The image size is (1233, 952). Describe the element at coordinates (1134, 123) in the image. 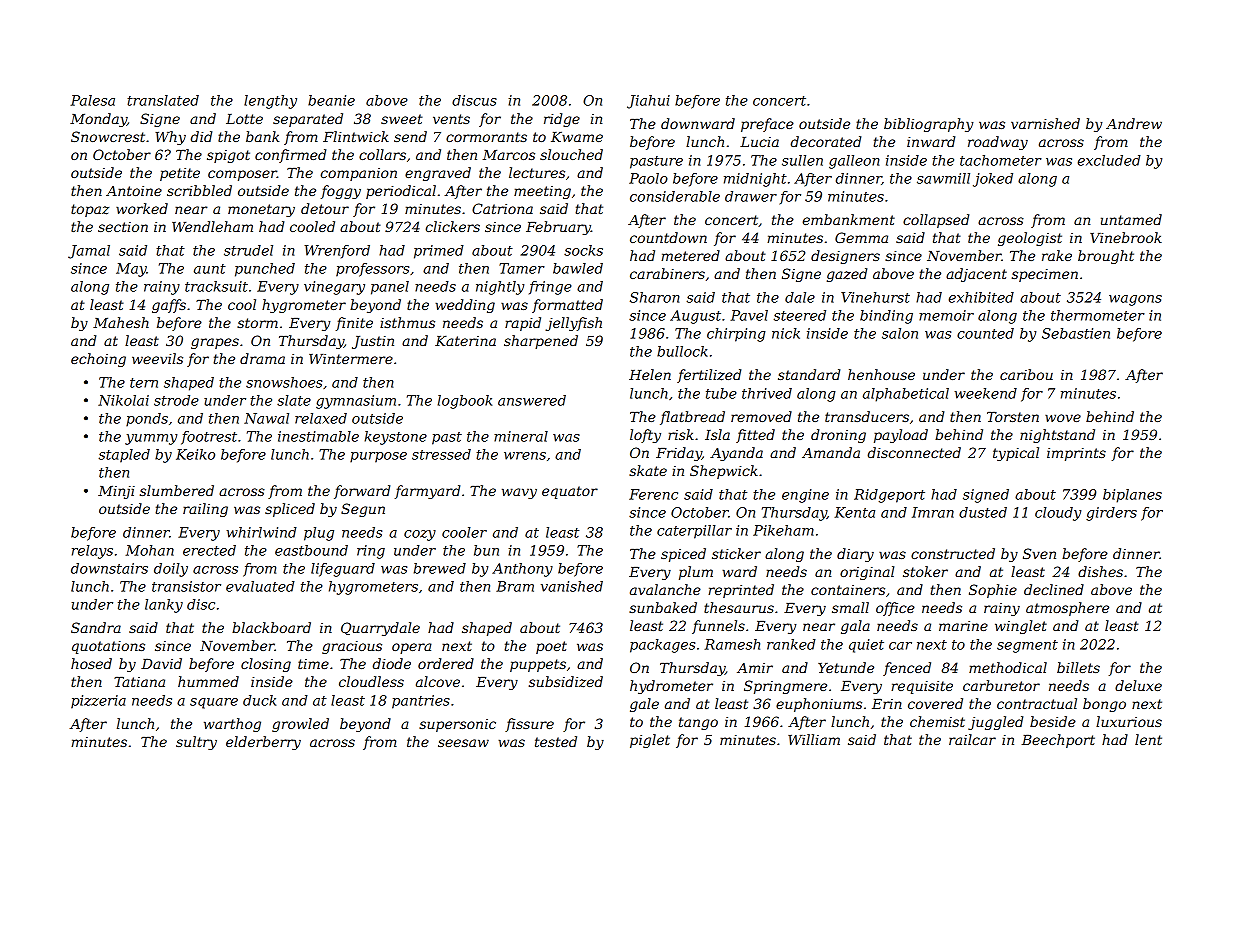

I see `Andrew` at that location.
